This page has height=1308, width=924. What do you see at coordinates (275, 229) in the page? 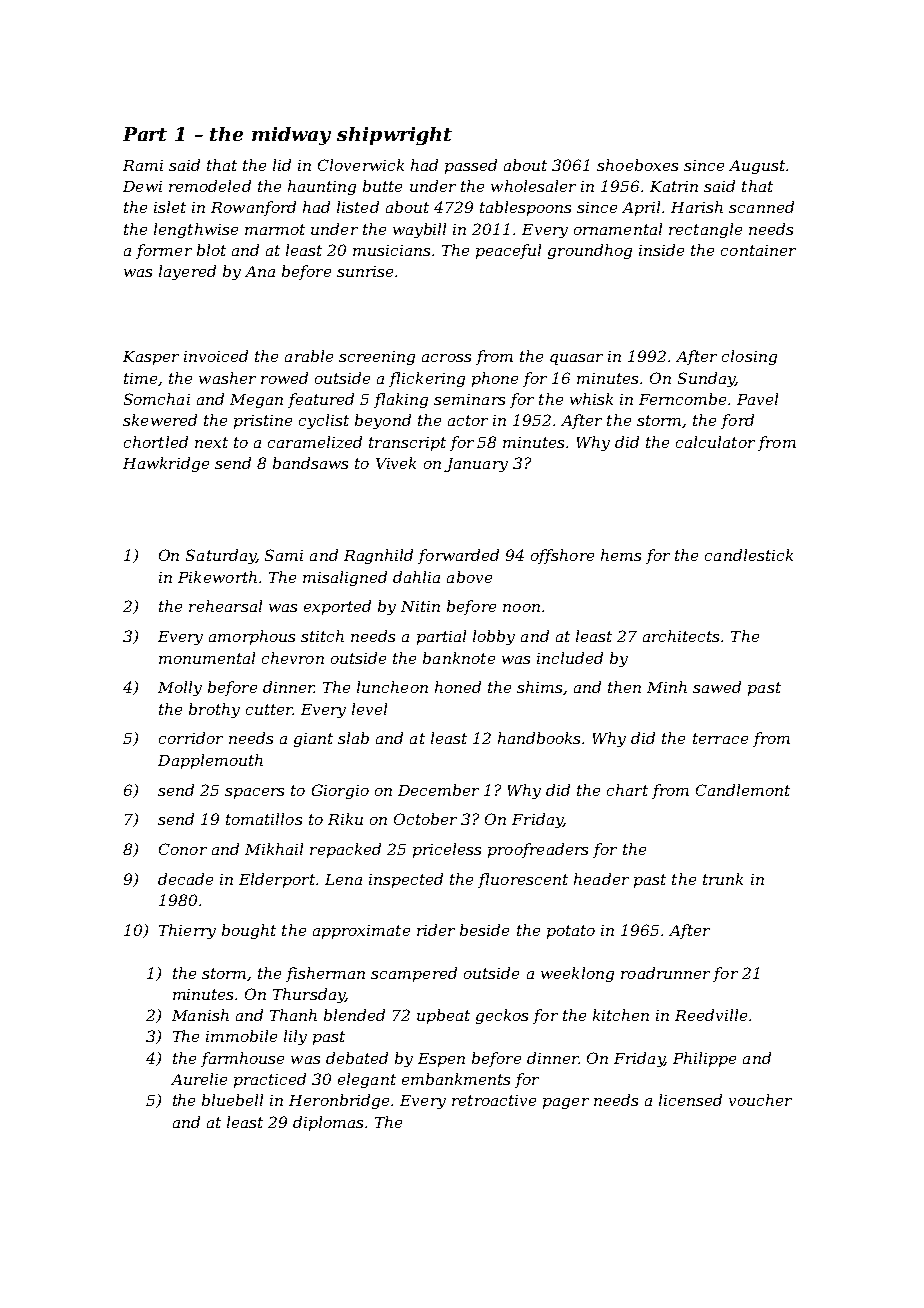
I see `marmot` at bounding box center [275, 229].
